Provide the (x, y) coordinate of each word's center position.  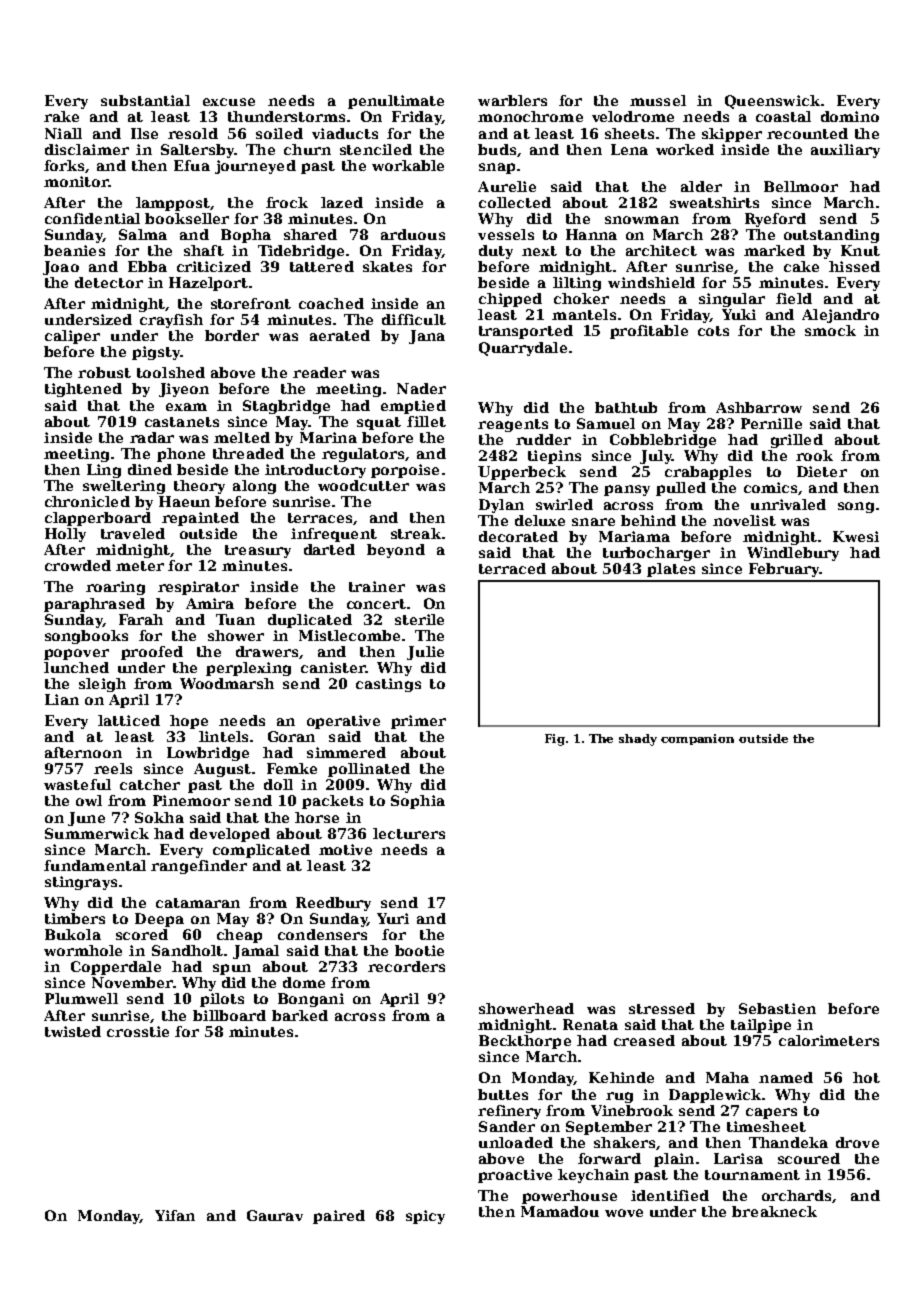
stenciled (376, 149)
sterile (419, 619)
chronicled (87, 501)
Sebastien (777, 1008)
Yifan (175, 1215)
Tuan (235, 619)
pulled (681, 489)
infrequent (334, 535)
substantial (145, 100)
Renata (590, 1024)
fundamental (95, 865)
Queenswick (772, 102)
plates (671, 570)
